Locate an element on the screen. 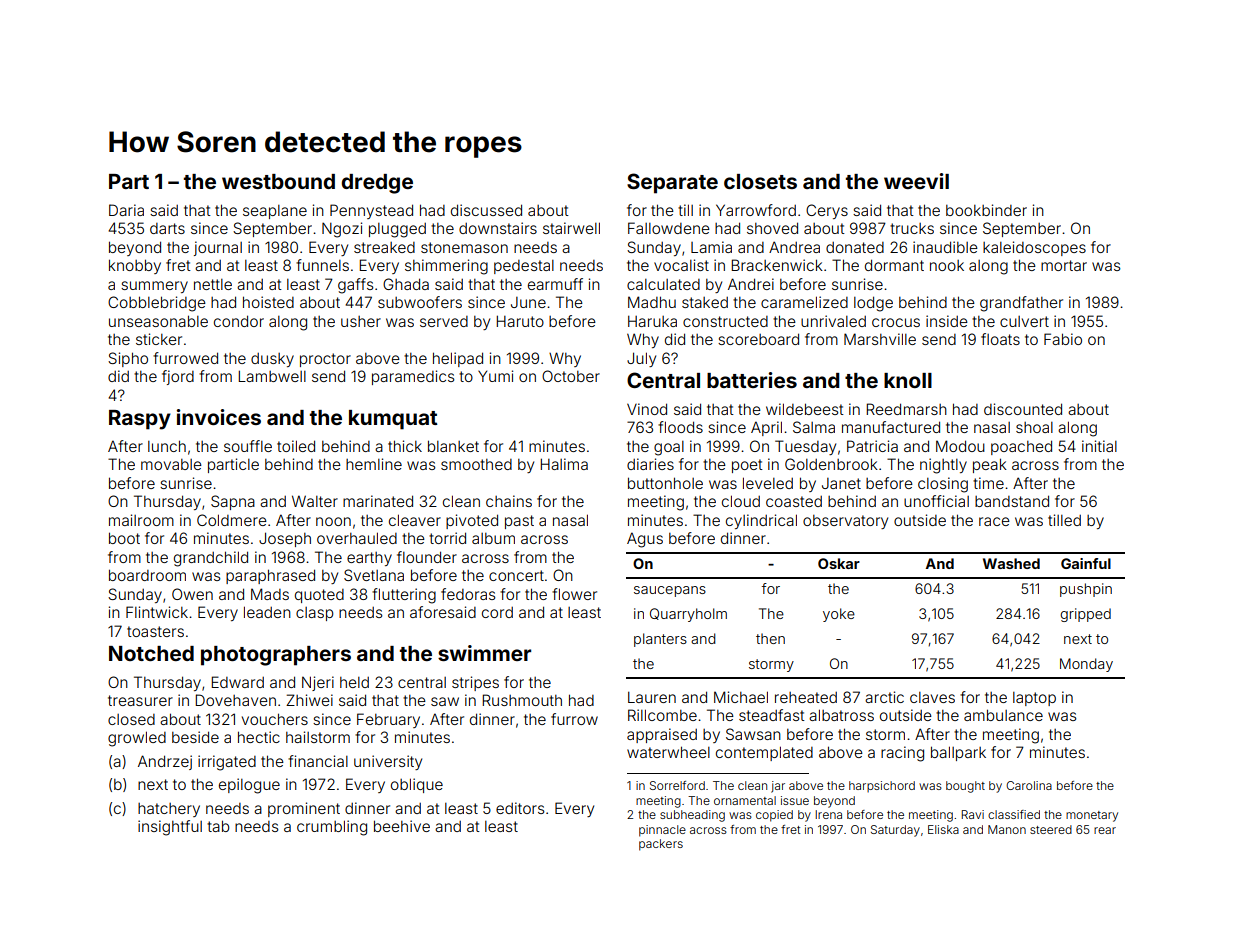 The width and height of the screenshot is (1233, 952). dusky is located at coordinates (272, 360).
